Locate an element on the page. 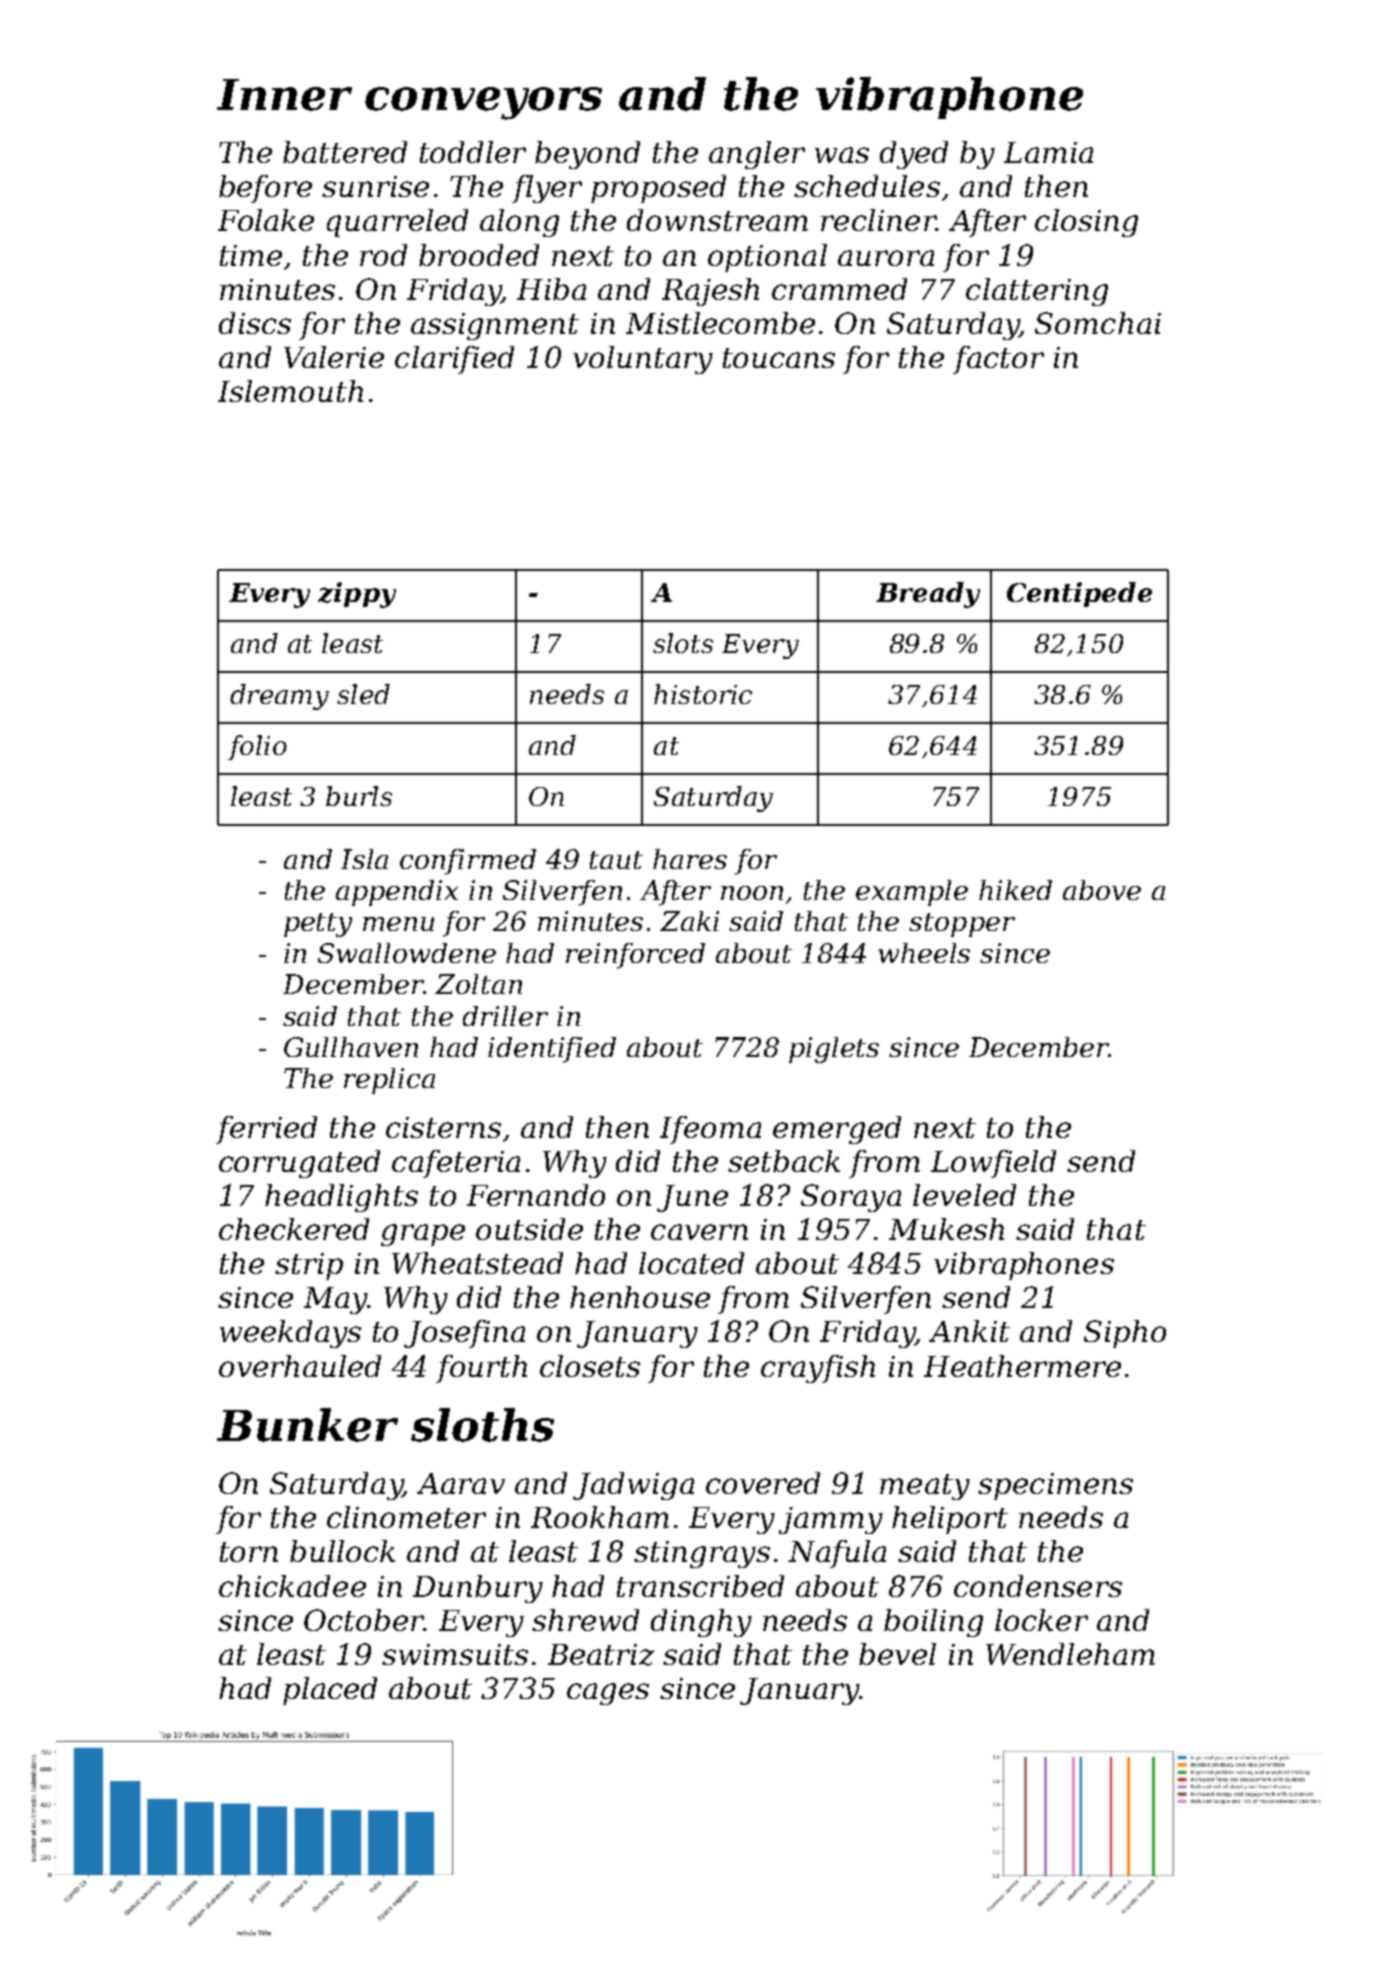  covered is located at coordinates (763, 1483).
